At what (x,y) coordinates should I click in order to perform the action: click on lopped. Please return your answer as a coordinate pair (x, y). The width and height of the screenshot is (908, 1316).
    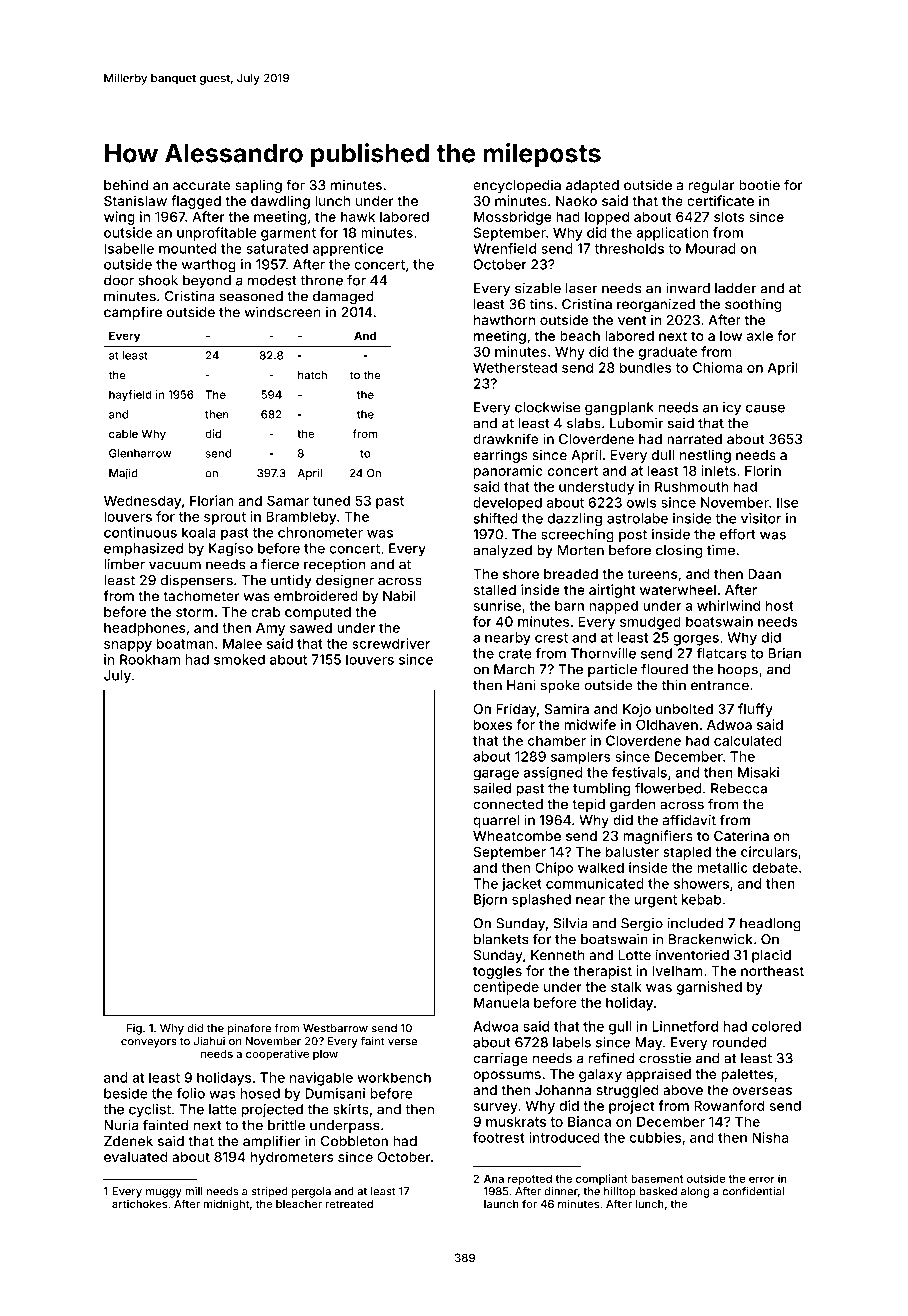
    Looking at the image, I should click on (607, 218).
